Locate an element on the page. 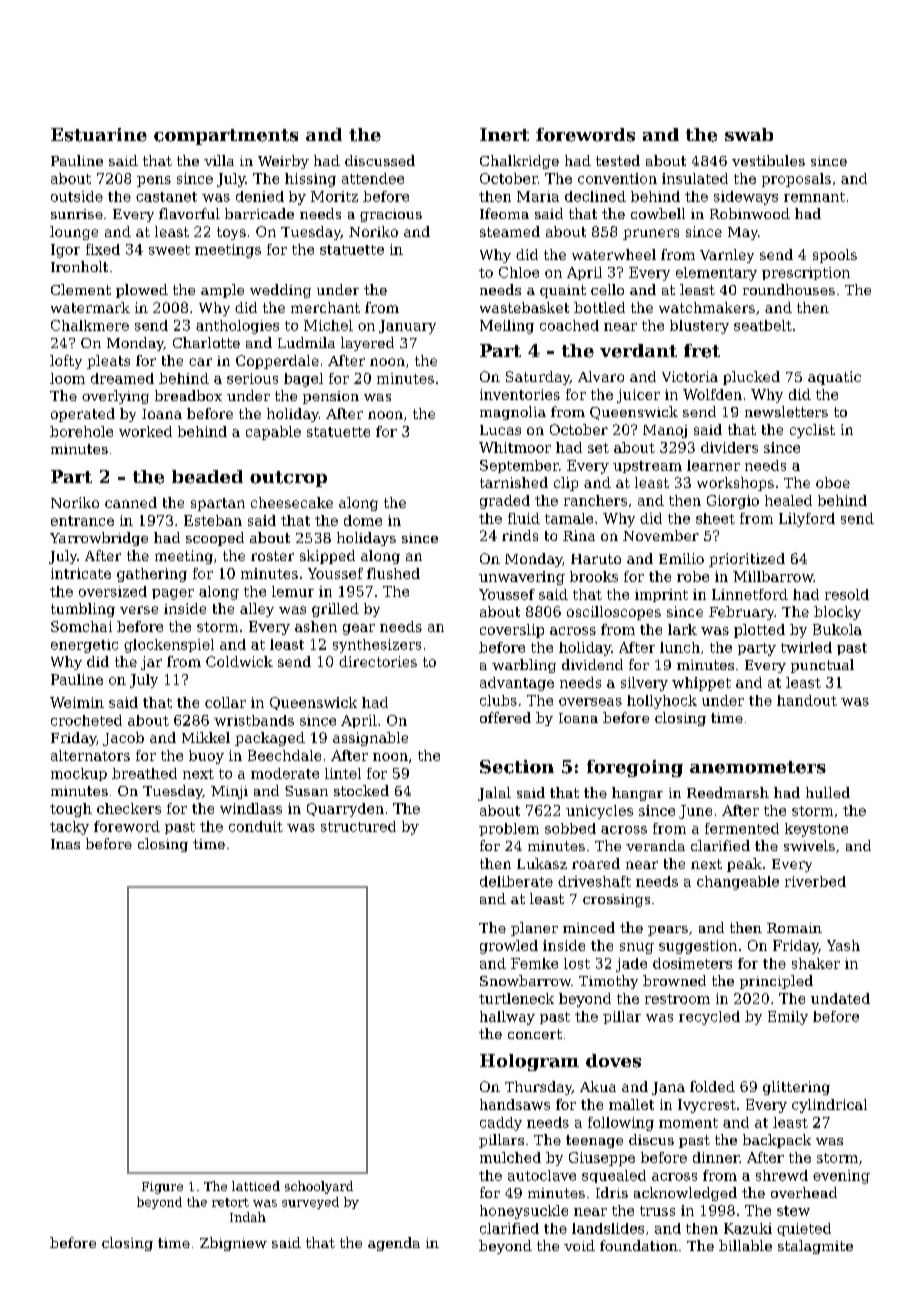 This image has width=924, height=1308. coached is located at coordinates (569, 325).
